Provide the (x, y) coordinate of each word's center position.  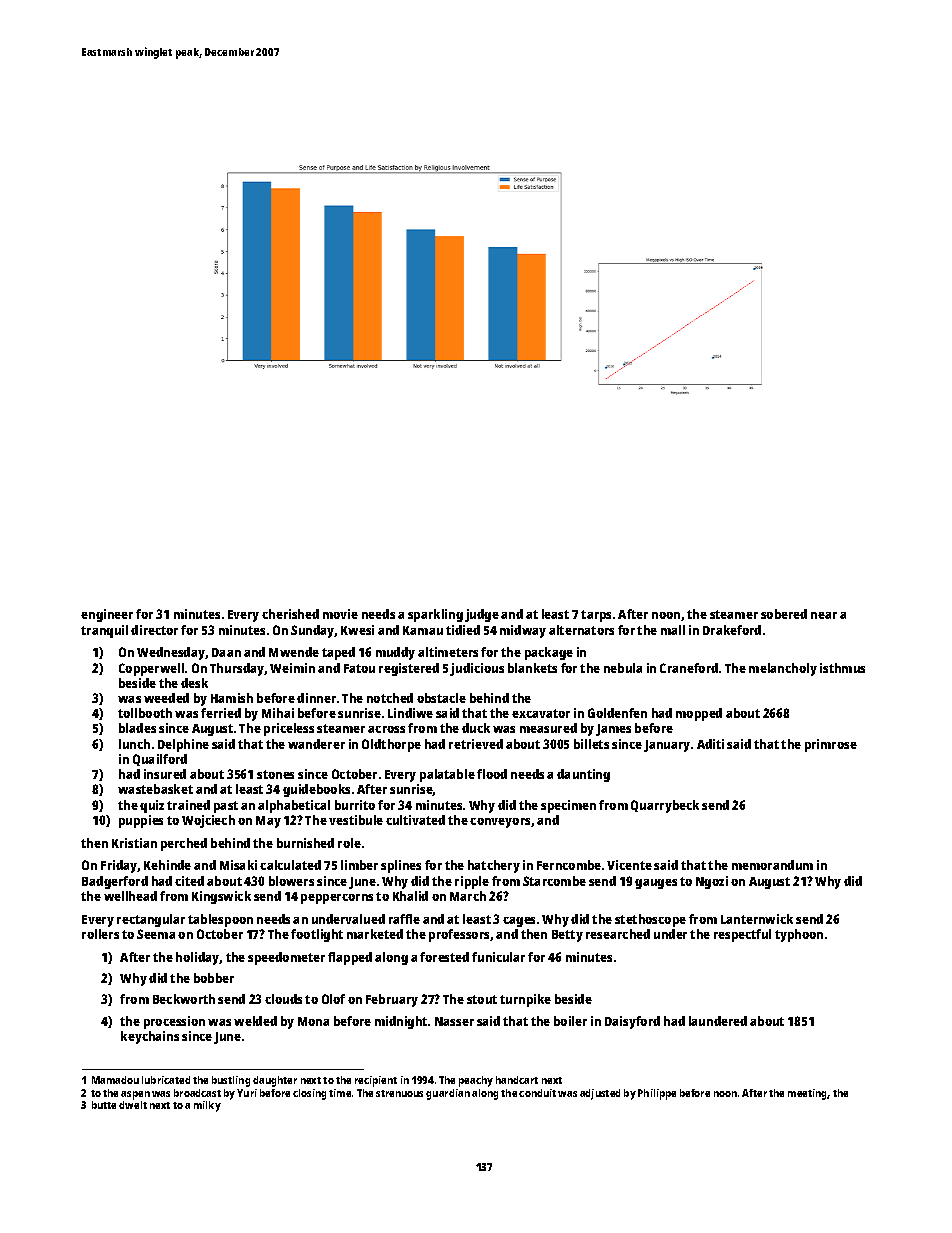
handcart (517, 1080)
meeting (808, 1094)
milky (207, 1106)
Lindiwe (410, 713)
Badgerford (115, 882)
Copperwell (151, 669)
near (824, 615)
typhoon (799, 935)
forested (444, 957)
